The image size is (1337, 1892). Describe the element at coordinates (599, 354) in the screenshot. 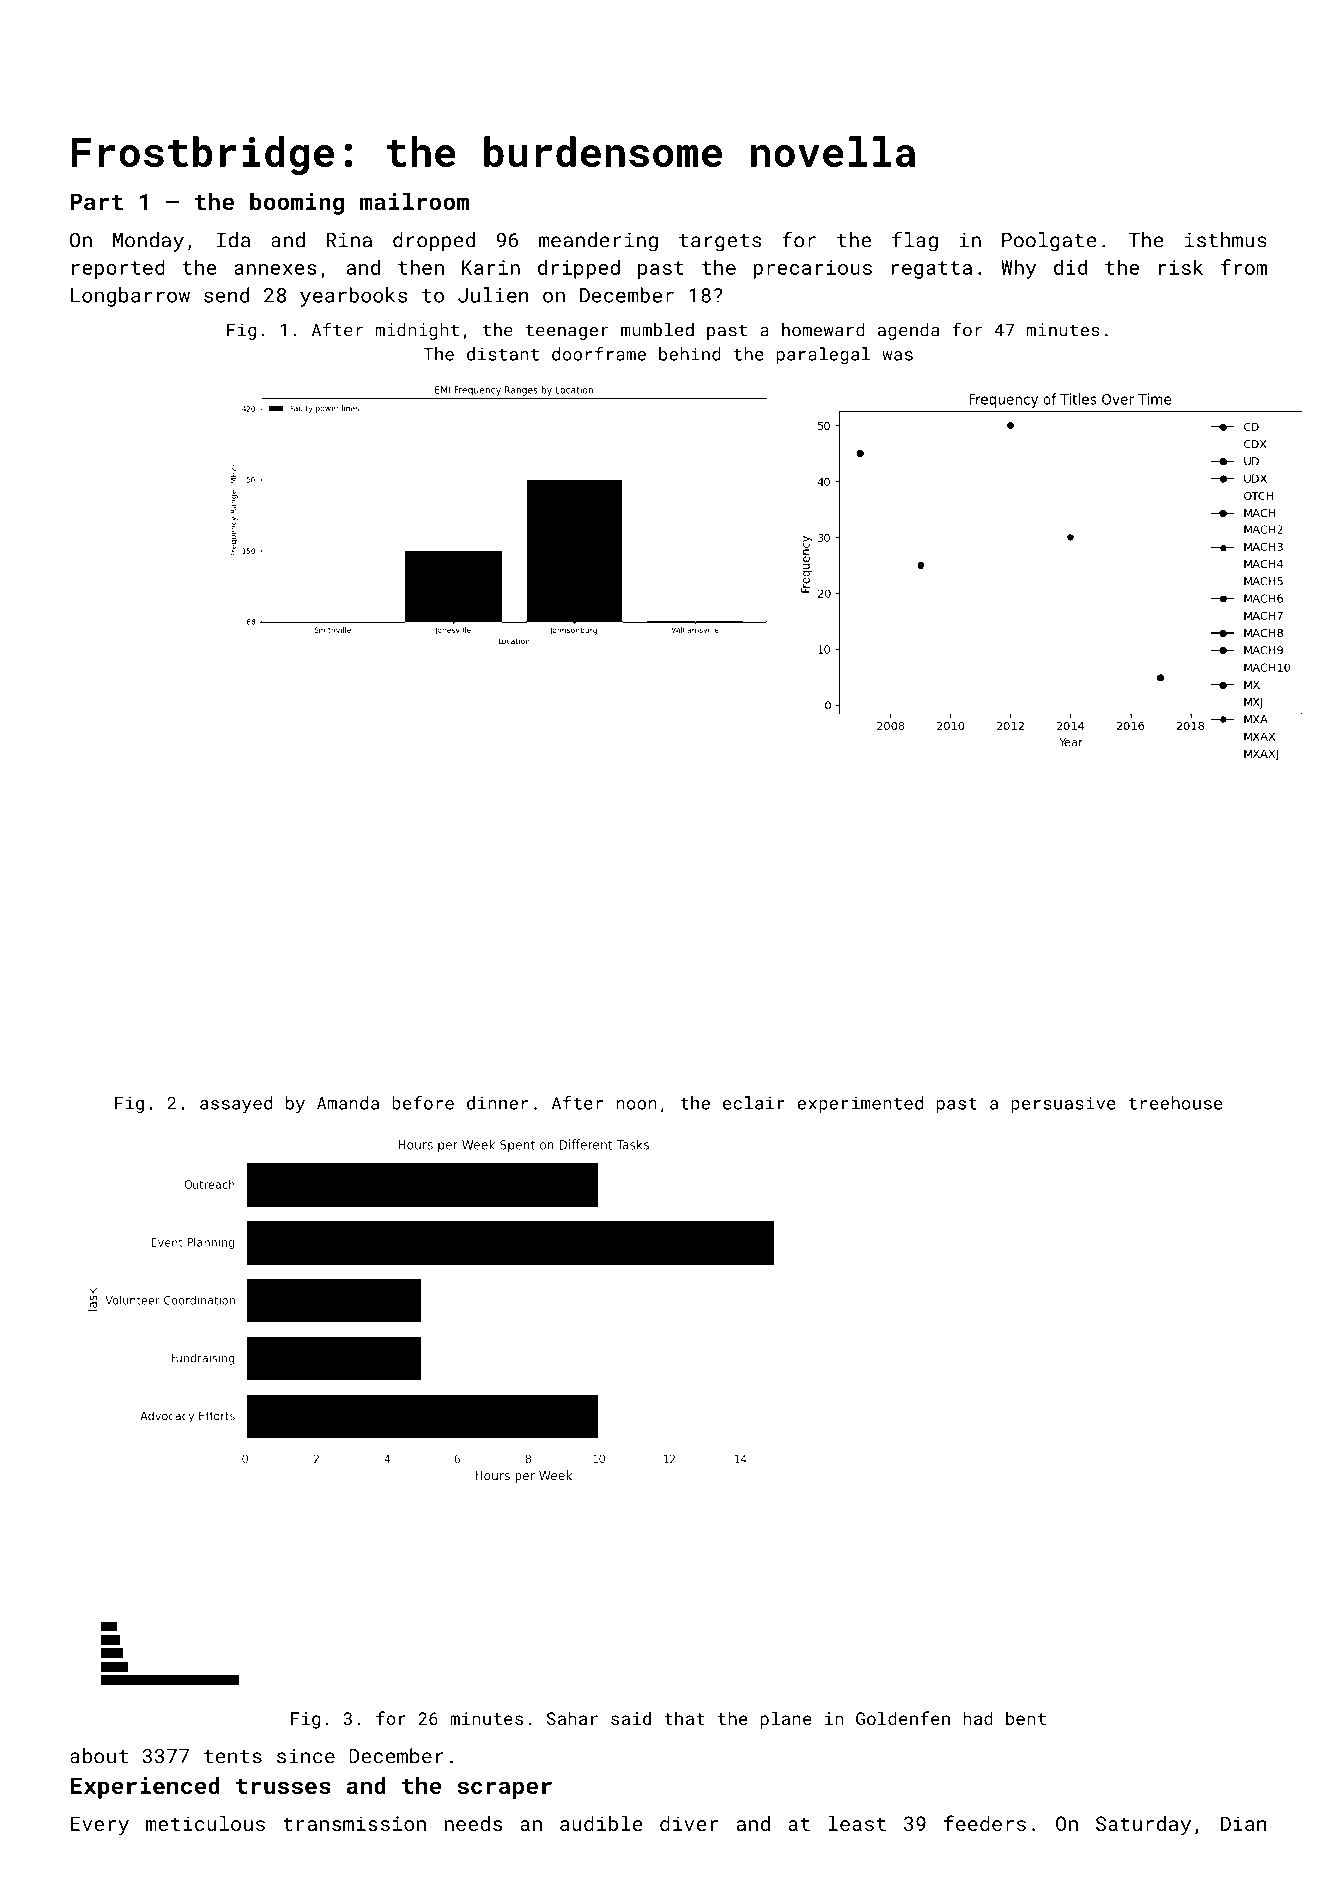

I see `doorframe` at that location.
